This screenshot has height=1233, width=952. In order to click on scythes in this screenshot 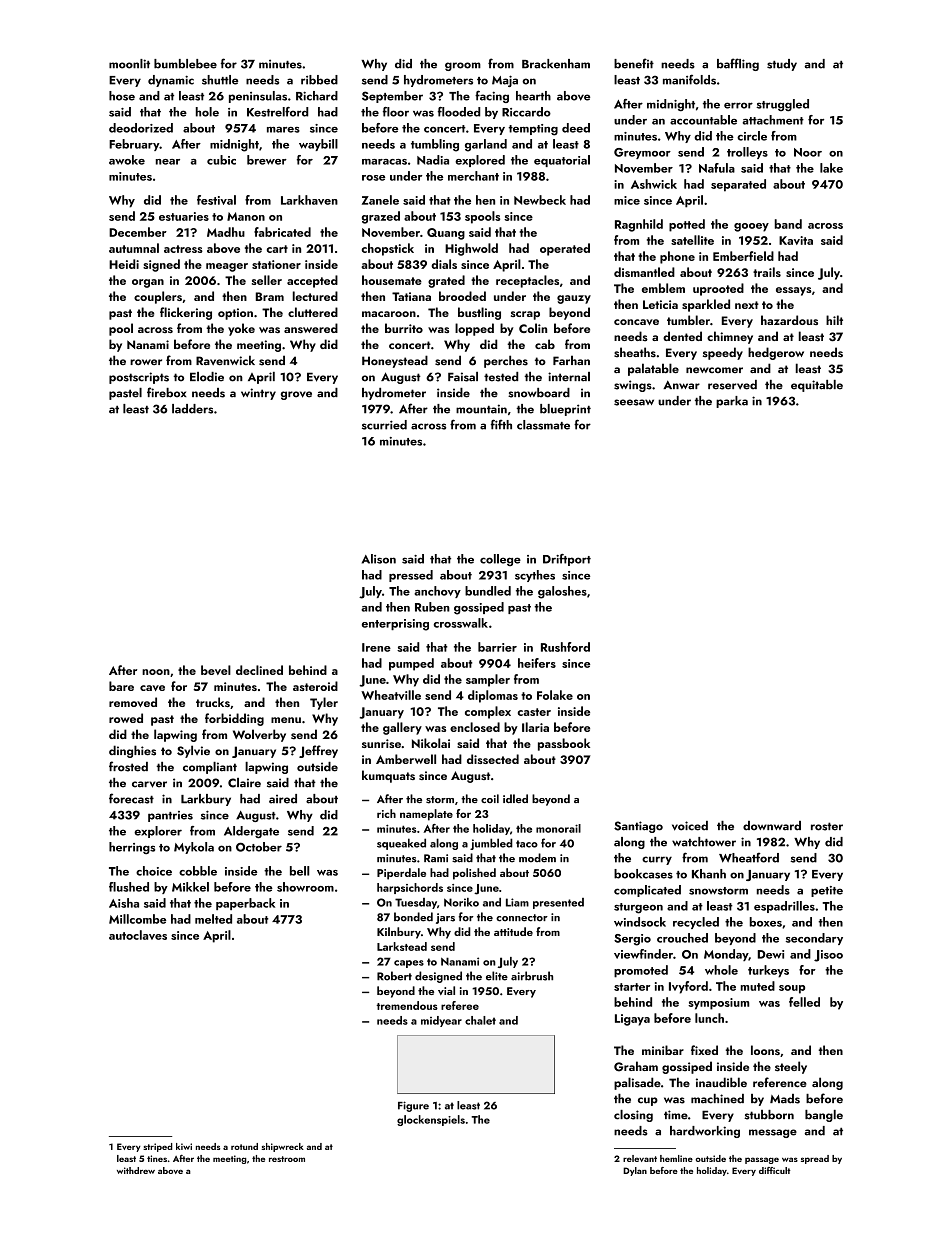, I will do `click(535, 576)`.
